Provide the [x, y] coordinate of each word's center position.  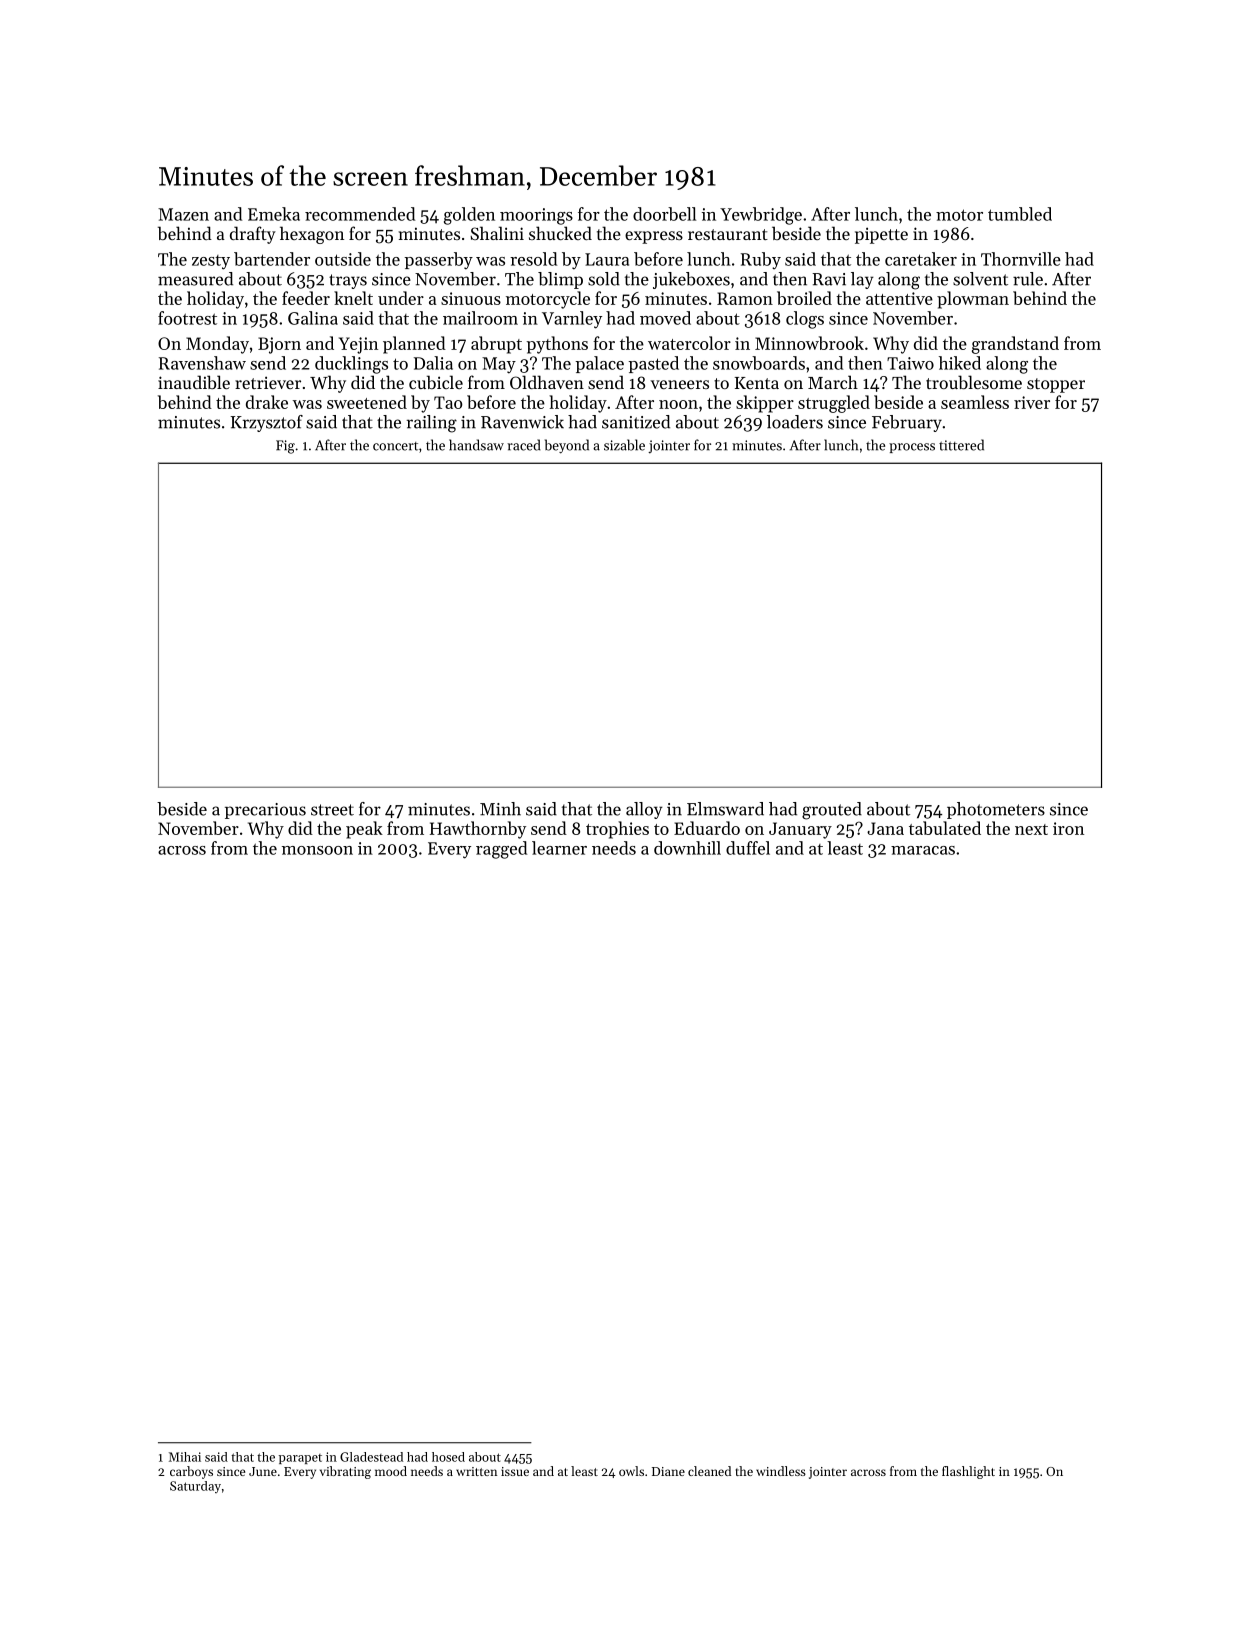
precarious [265, 811]
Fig [285, 447]
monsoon [317, 850]
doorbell [664, 214]
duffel [748, 848]
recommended [360, 214]
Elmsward [725, 809]
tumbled [1020, 214]
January [800, 830]
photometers [996, 810]
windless [781, 1471]
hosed [448, 1457]
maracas [923, 850]
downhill [687, 848]
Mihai [185, 1457]
